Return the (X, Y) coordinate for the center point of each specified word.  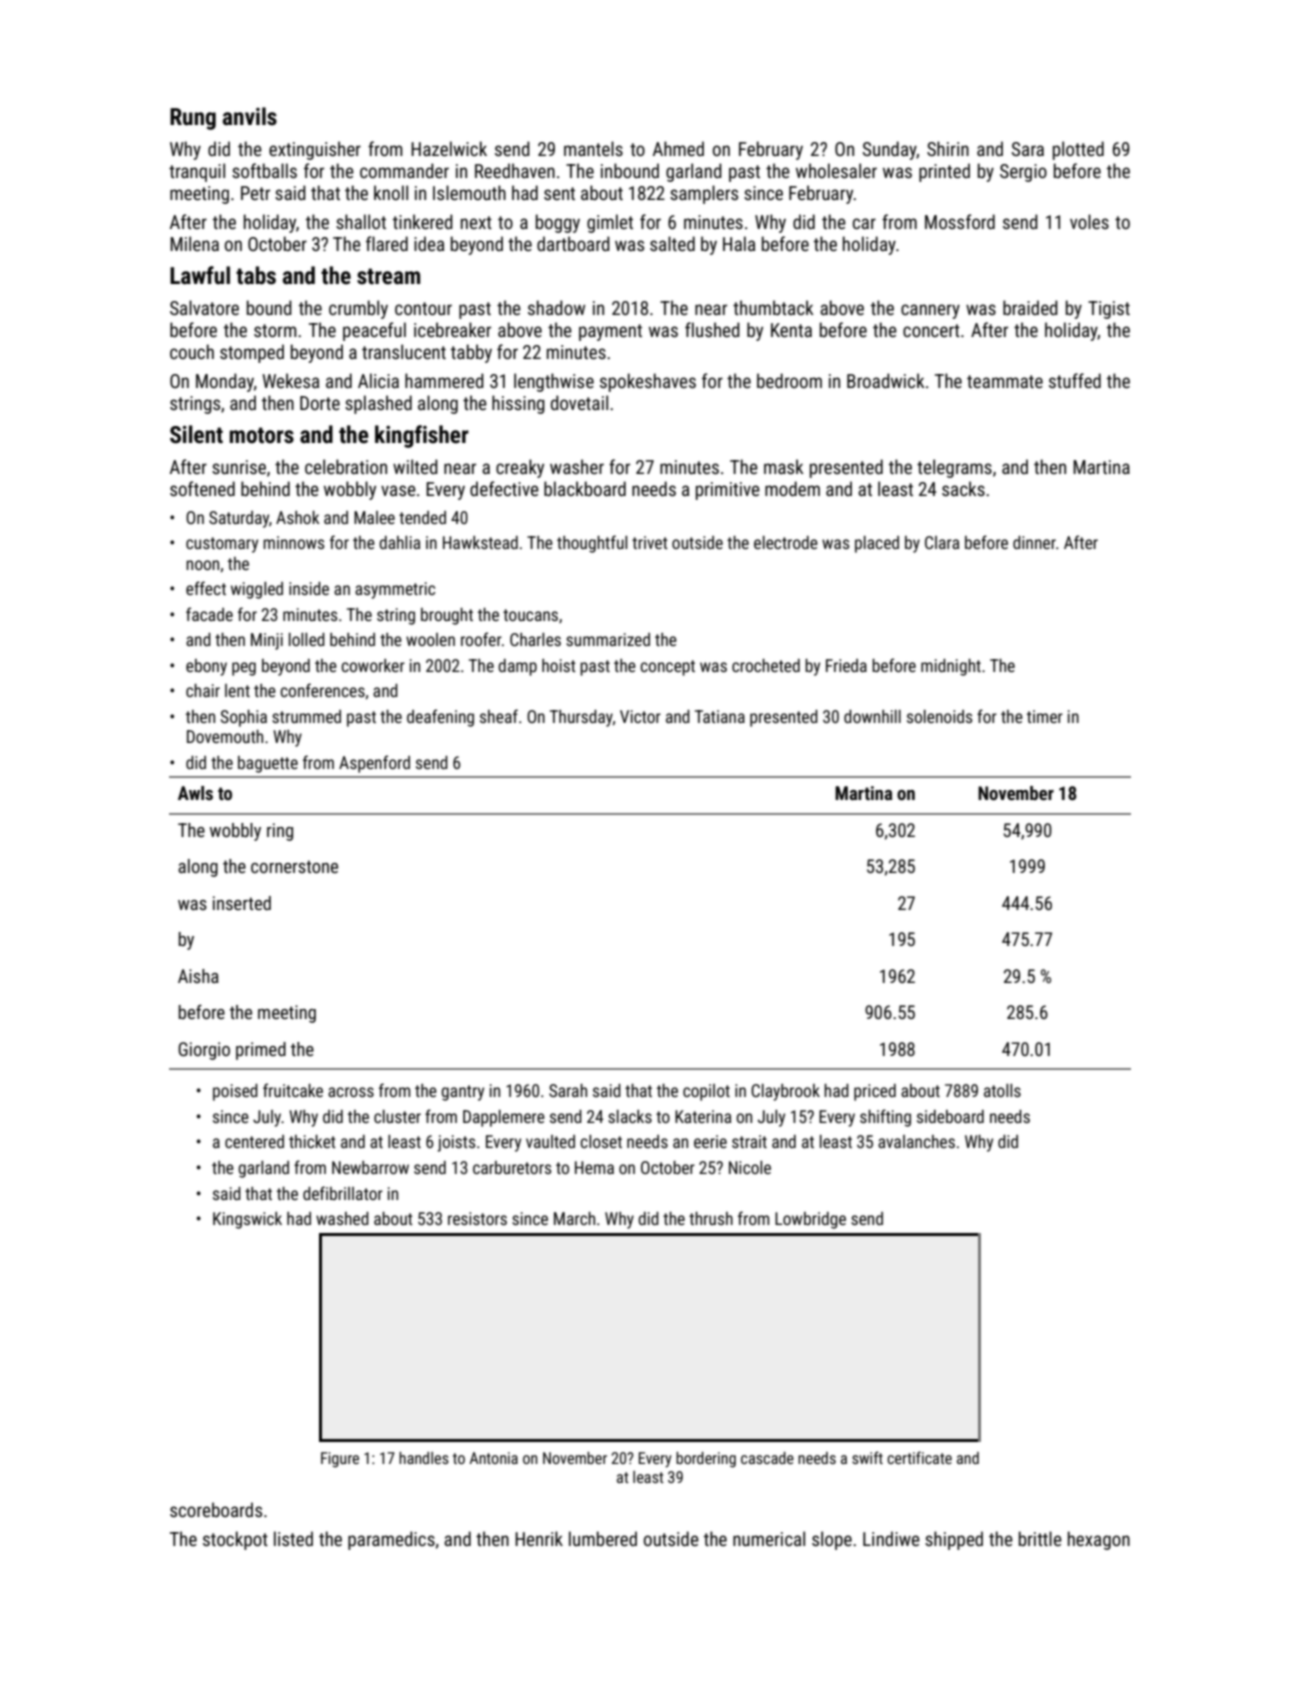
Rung (193, 119)
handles (424, 1458)
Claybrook (785, 1092)
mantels (593, 148)
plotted (1078, 150)
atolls (1002, 1090)
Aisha (198, 976)
